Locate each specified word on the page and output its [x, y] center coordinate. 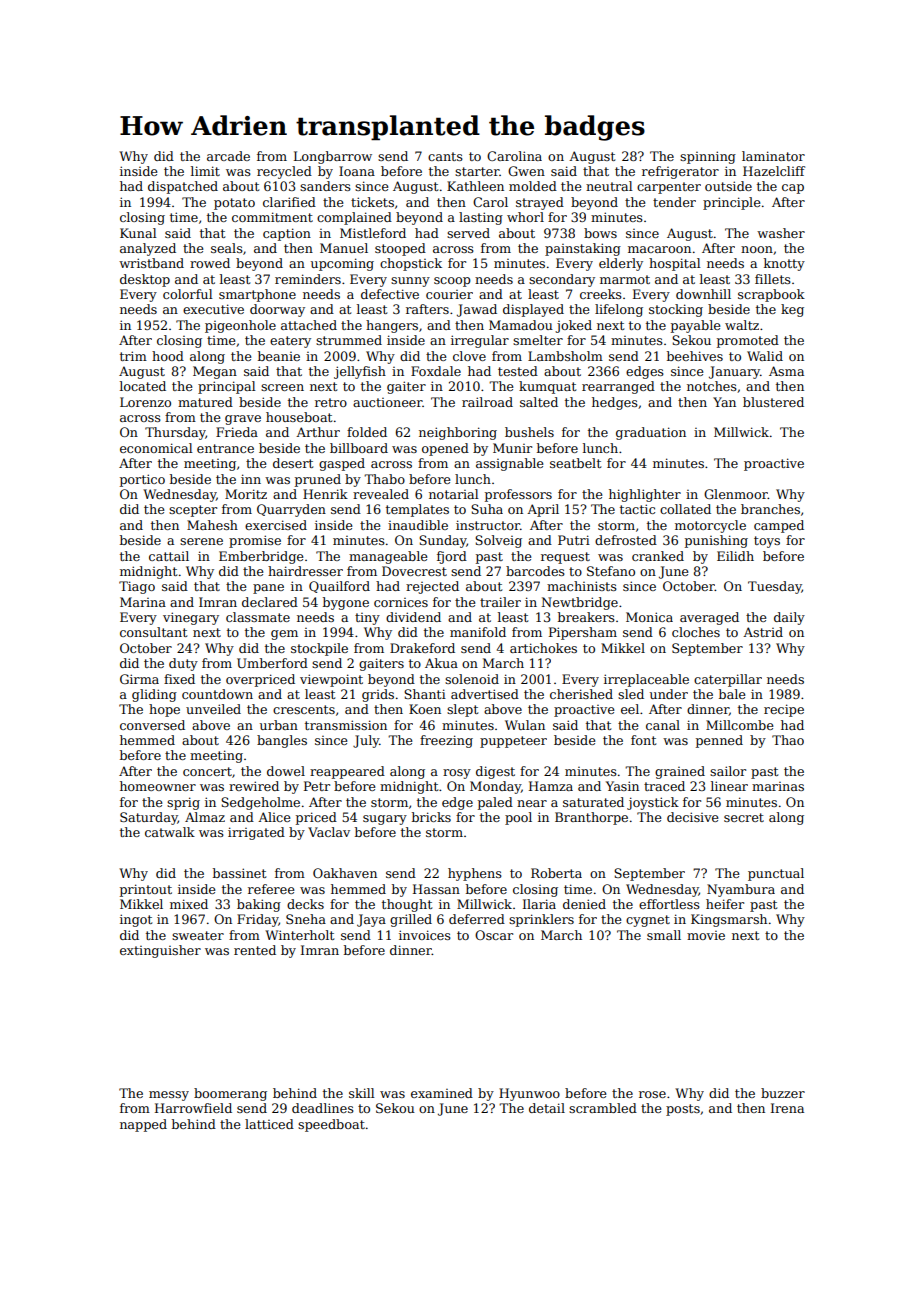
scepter [193, 511]
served [468, 233]
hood [168, 356]
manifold [478, 632]
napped [143, 1125]
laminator [773, 156]
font [643, 740]
